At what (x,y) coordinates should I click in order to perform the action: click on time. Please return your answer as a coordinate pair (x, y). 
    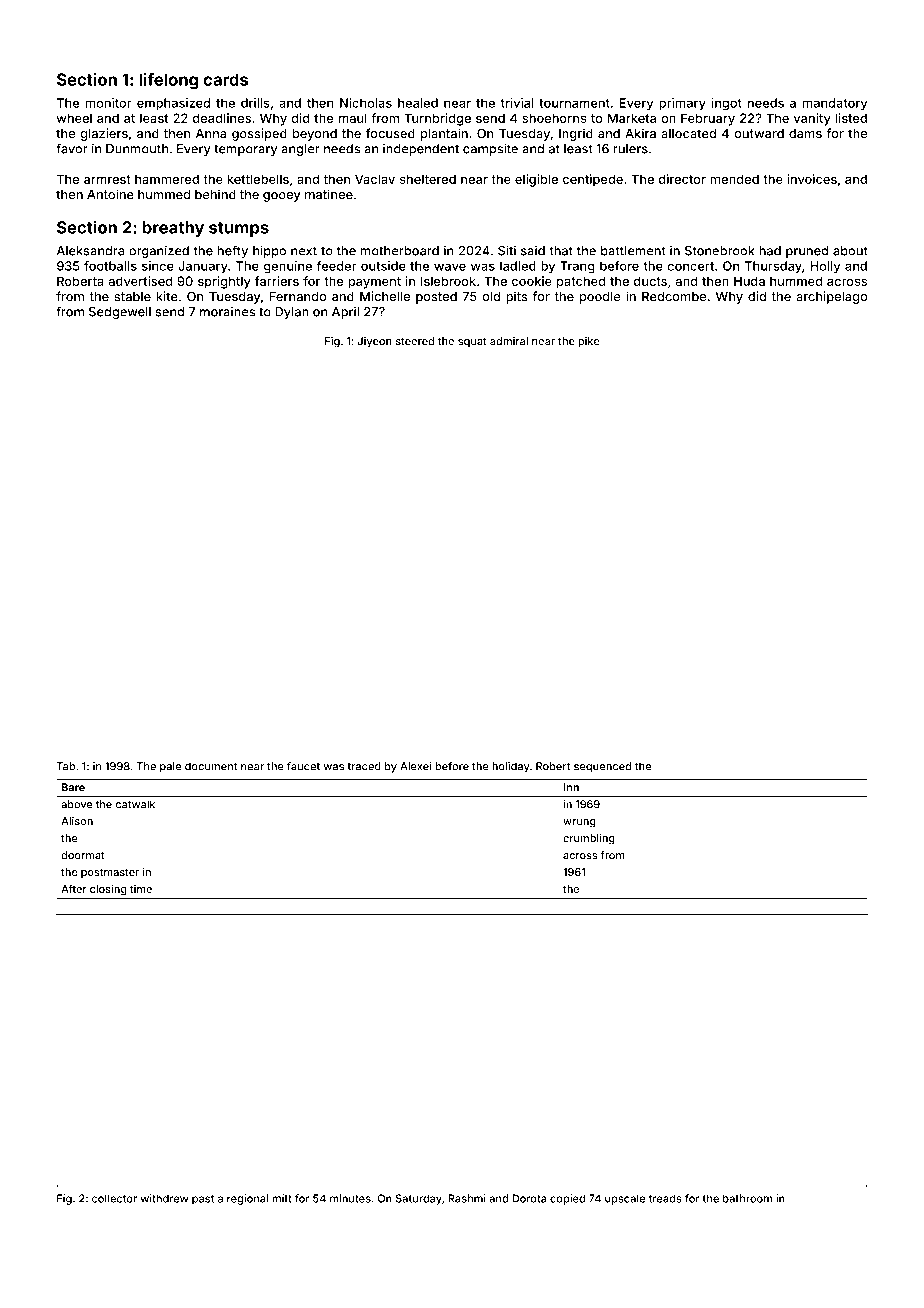
    Looking at the image, I should click on (141, 889).
